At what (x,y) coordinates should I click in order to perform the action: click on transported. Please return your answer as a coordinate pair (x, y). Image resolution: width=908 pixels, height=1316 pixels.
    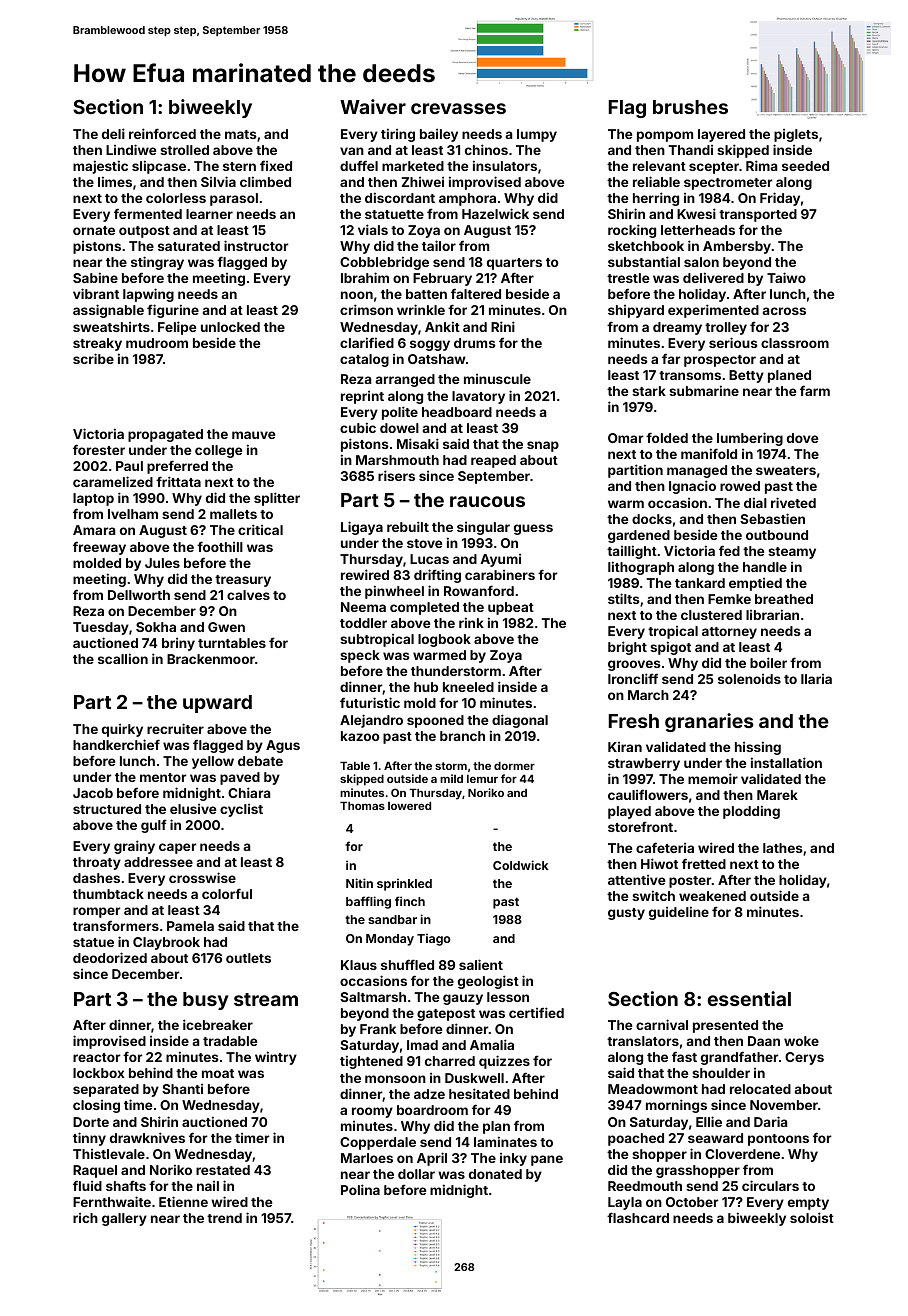
    Looking at the image, I should click on (758, 215).
